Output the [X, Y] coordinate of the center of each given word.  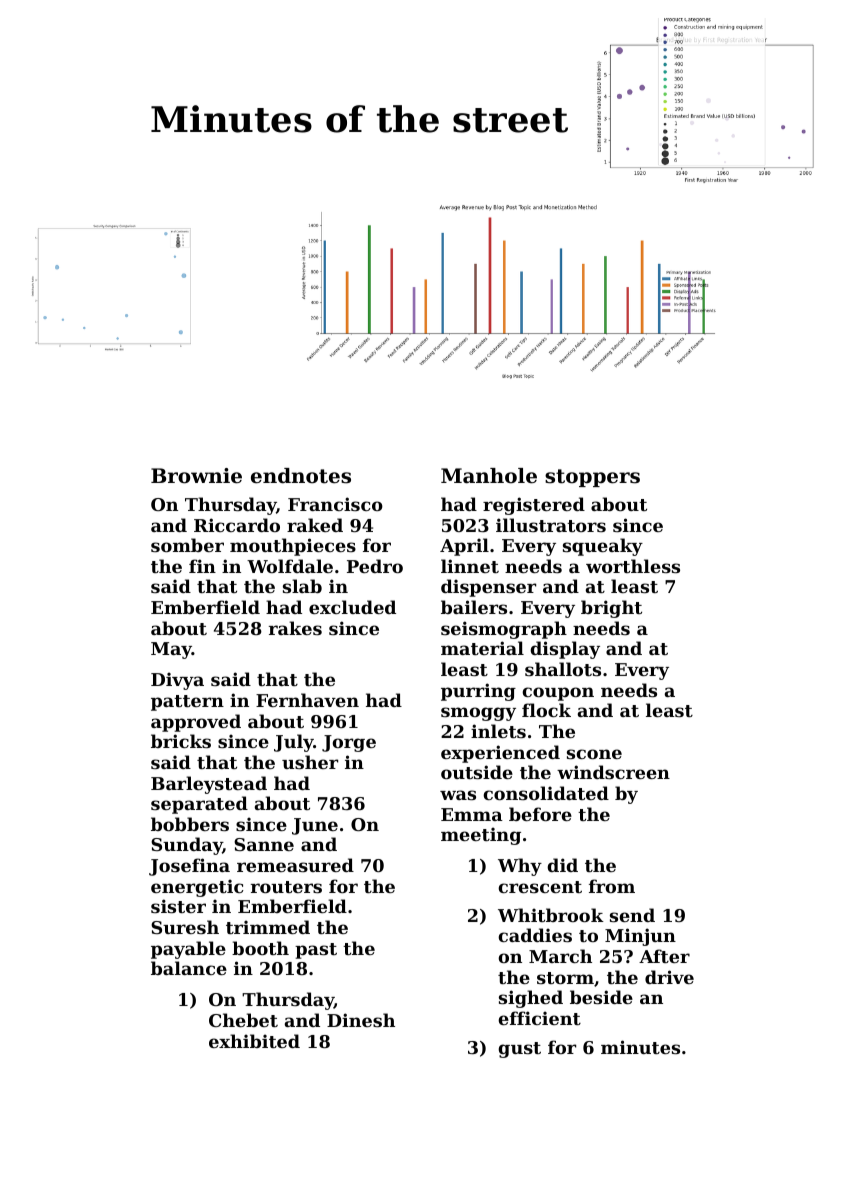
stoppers [592, 478]
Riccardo [237, 525]
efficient [539, 1018]
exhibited [254, 1041]
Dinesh [361, 1020]
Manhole [489, 476]
